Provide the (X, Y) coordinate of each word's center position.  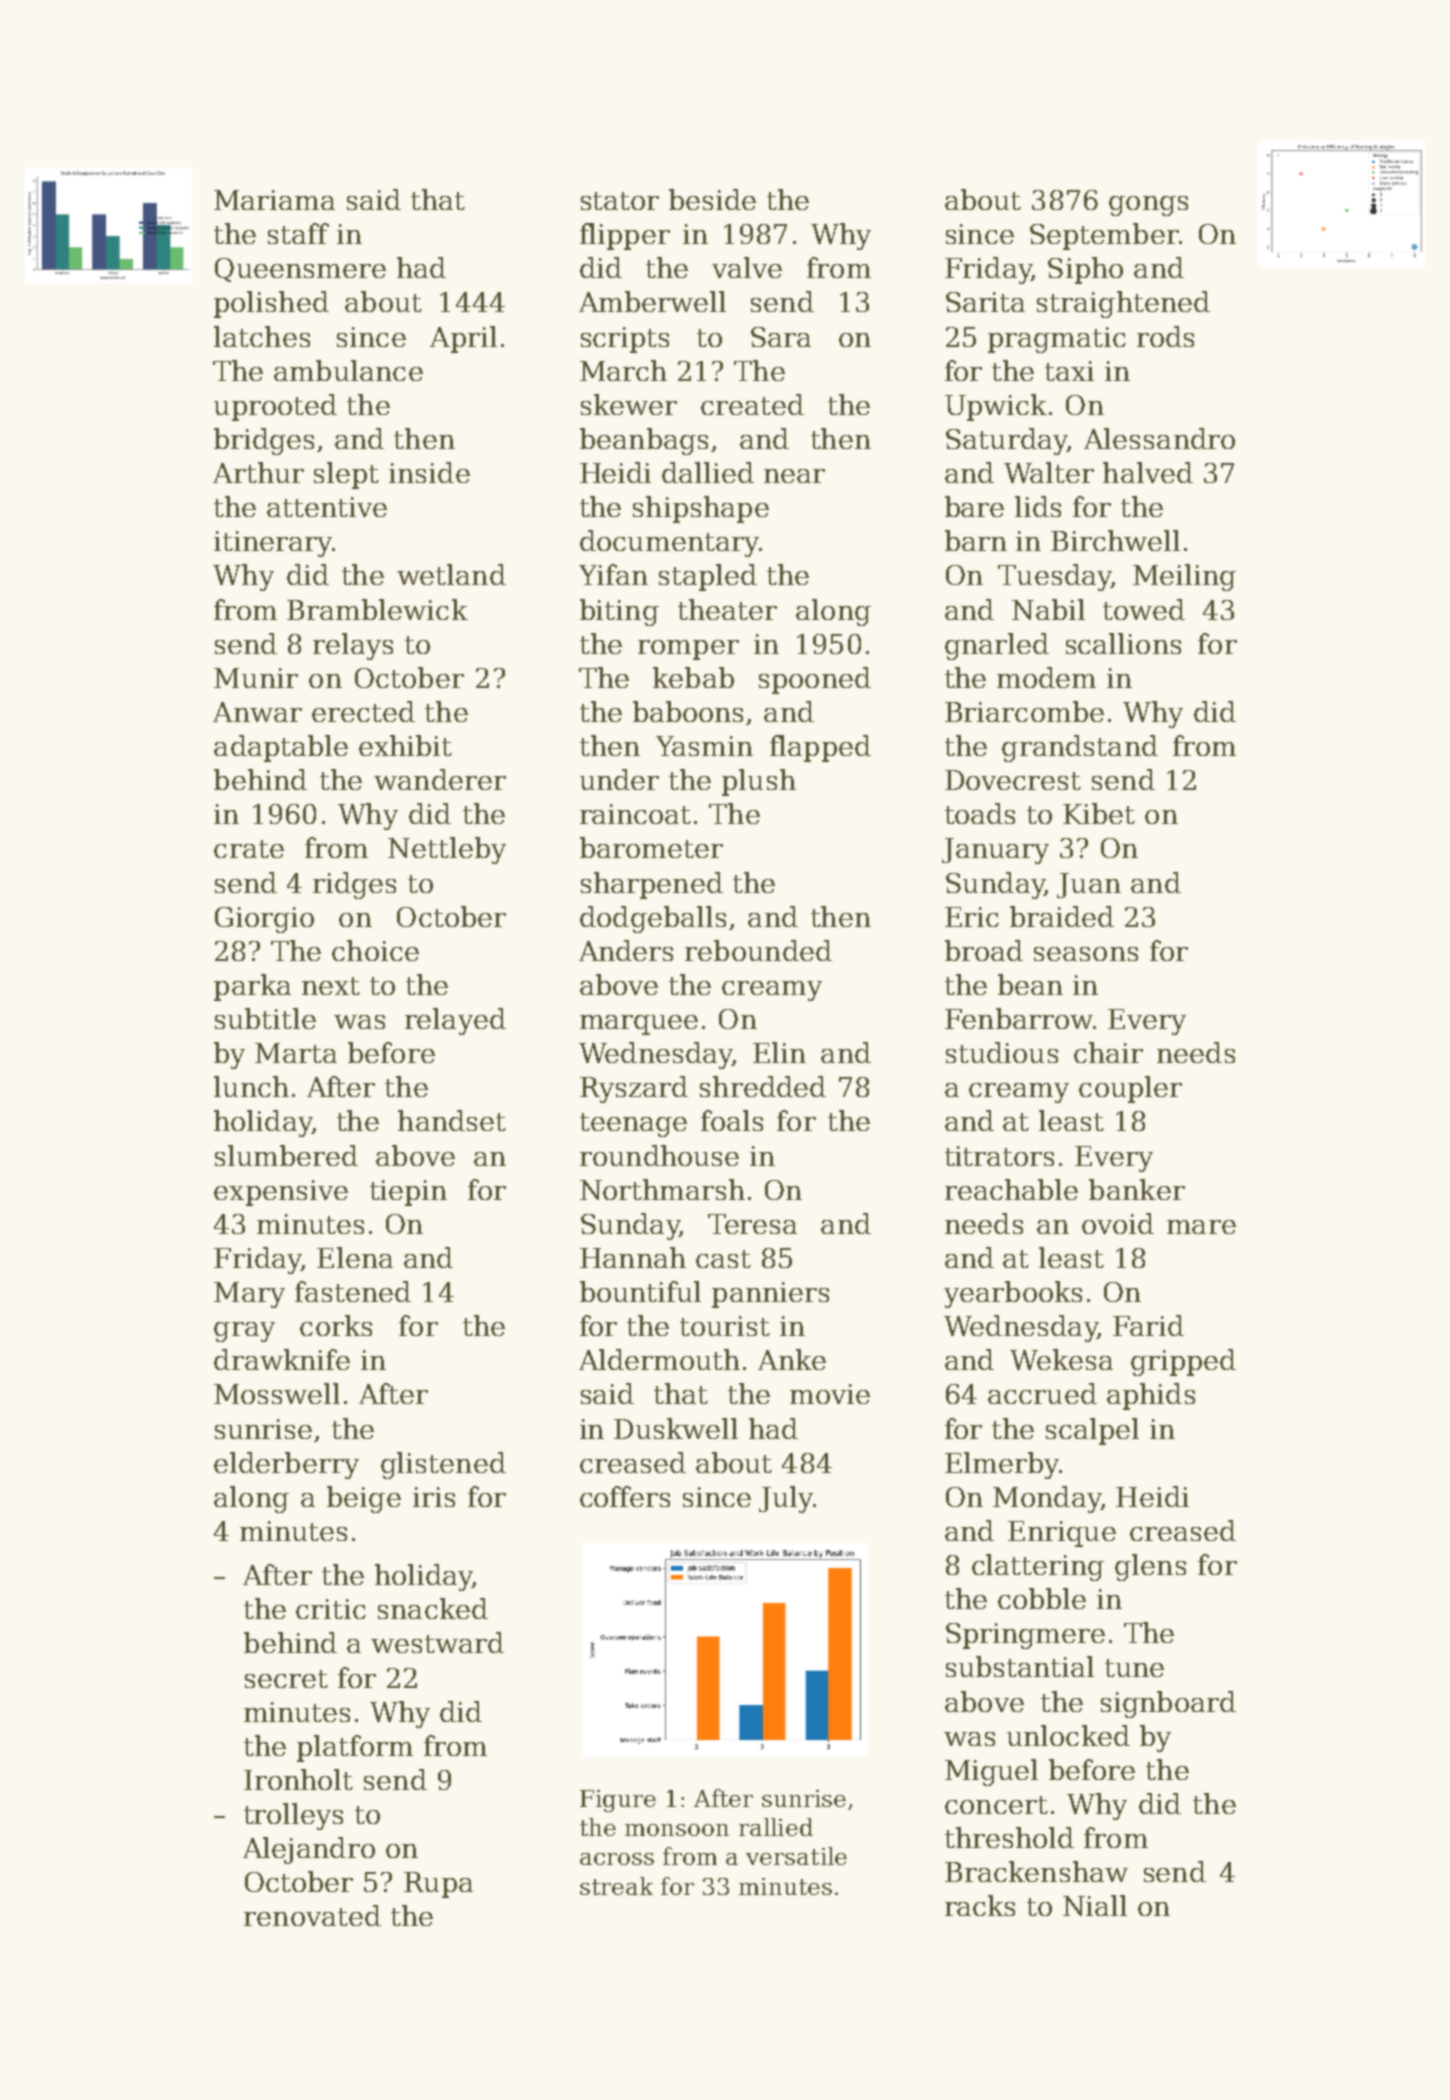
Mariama (274, 200)
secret (286, 1679)
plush (759, 782)
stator (620, 201)
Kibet (1099, 813)
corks (336, 1325)
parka (252, 987)
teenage (633, 1125)
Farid (1148, 1325)
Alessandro (1159, 438)
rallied (776, 1827)
